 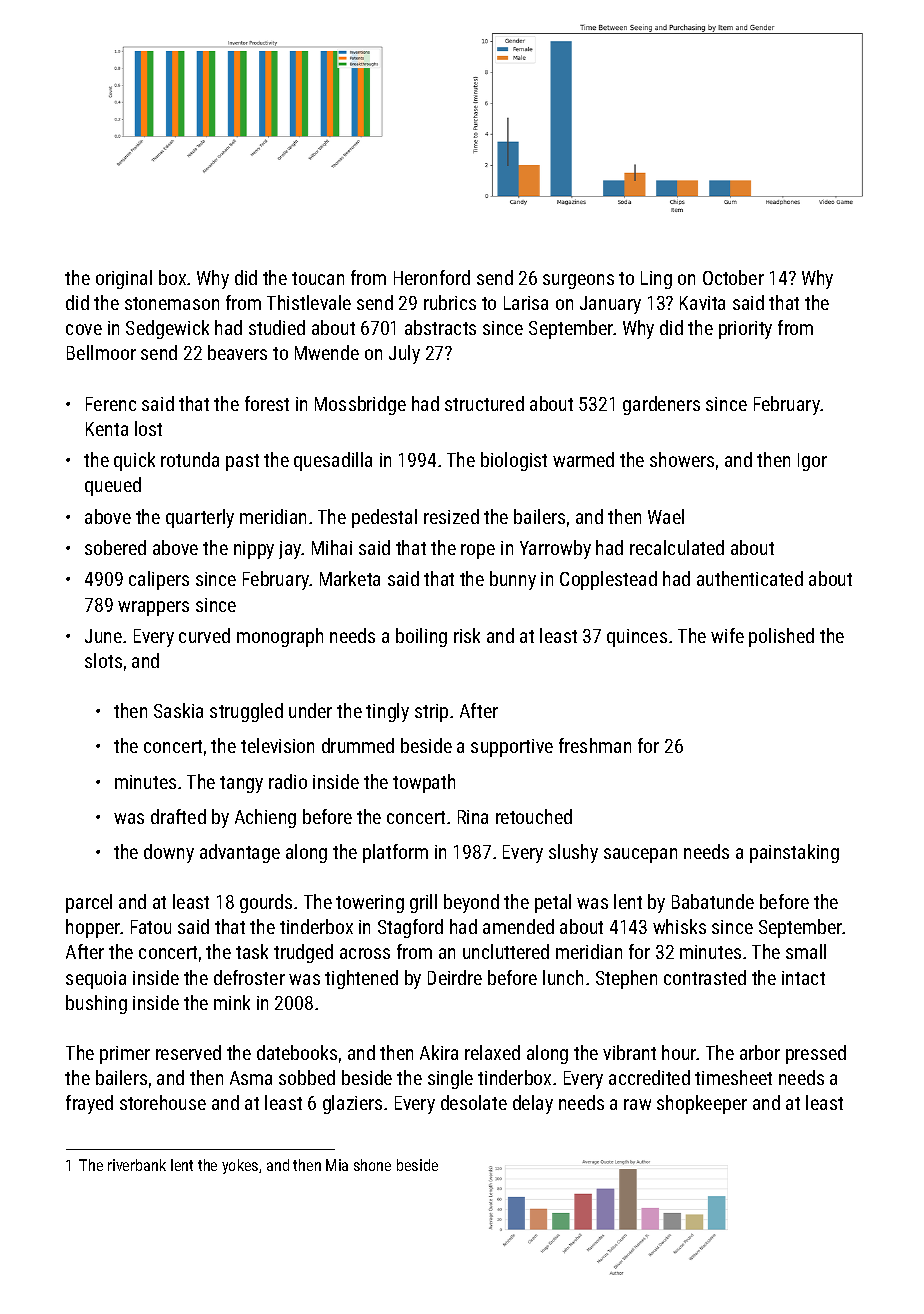 What do you see at coordinates (702, 1104) in the screenshot?
I see `shopkeeper` at bounding box center [702, 1104].
